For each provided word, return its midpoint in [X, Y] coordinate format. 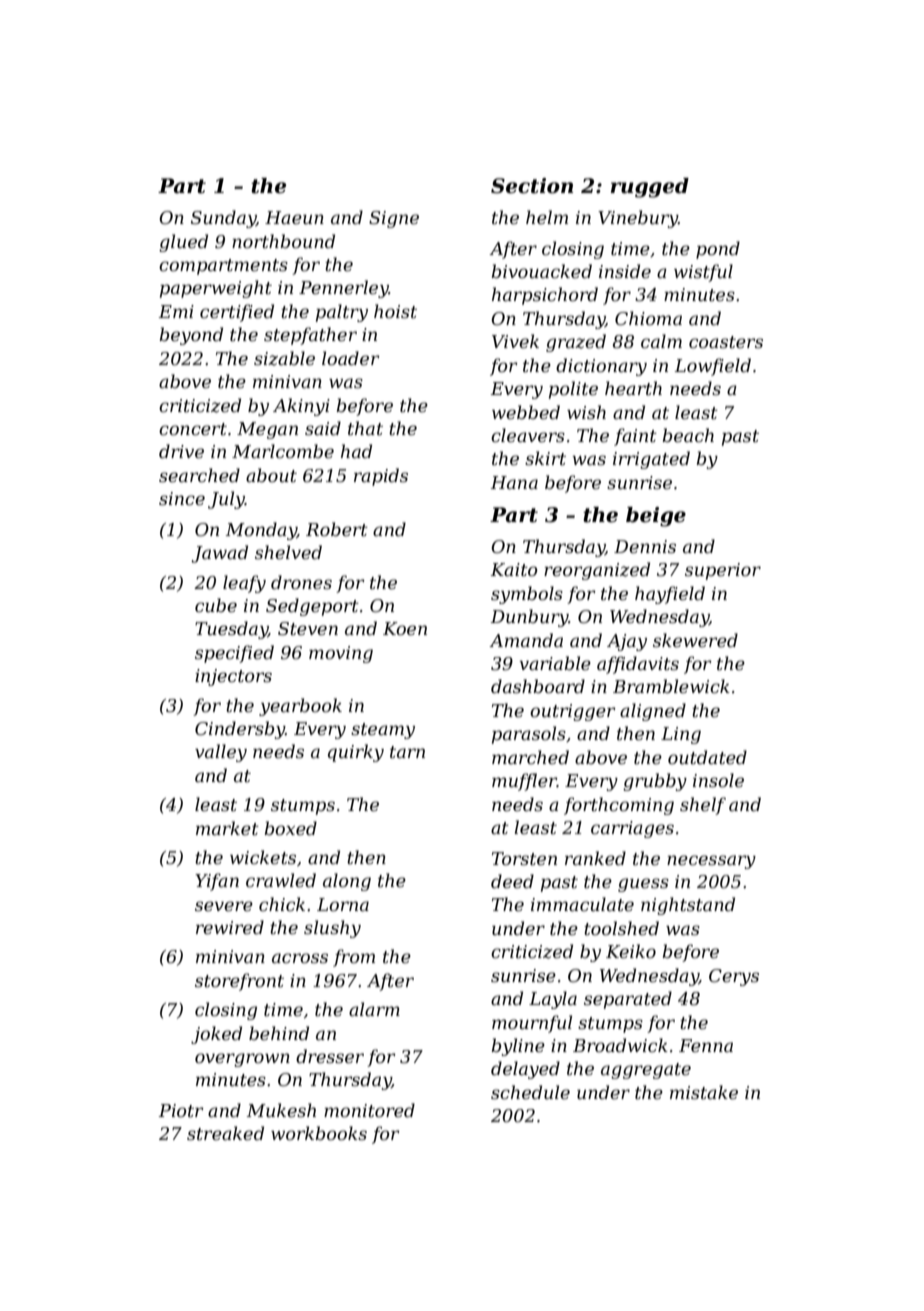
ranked [595, 858]
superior [723, 571]
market [227, 828]
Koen [405, 629]
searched [199, 475]
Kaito [514, 570]
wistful [703, 273]
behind [279, 1033]
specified [234, 654]
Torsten [524, 859]
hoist [395, 311]
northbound [283, 241]
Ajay [627, 642]
